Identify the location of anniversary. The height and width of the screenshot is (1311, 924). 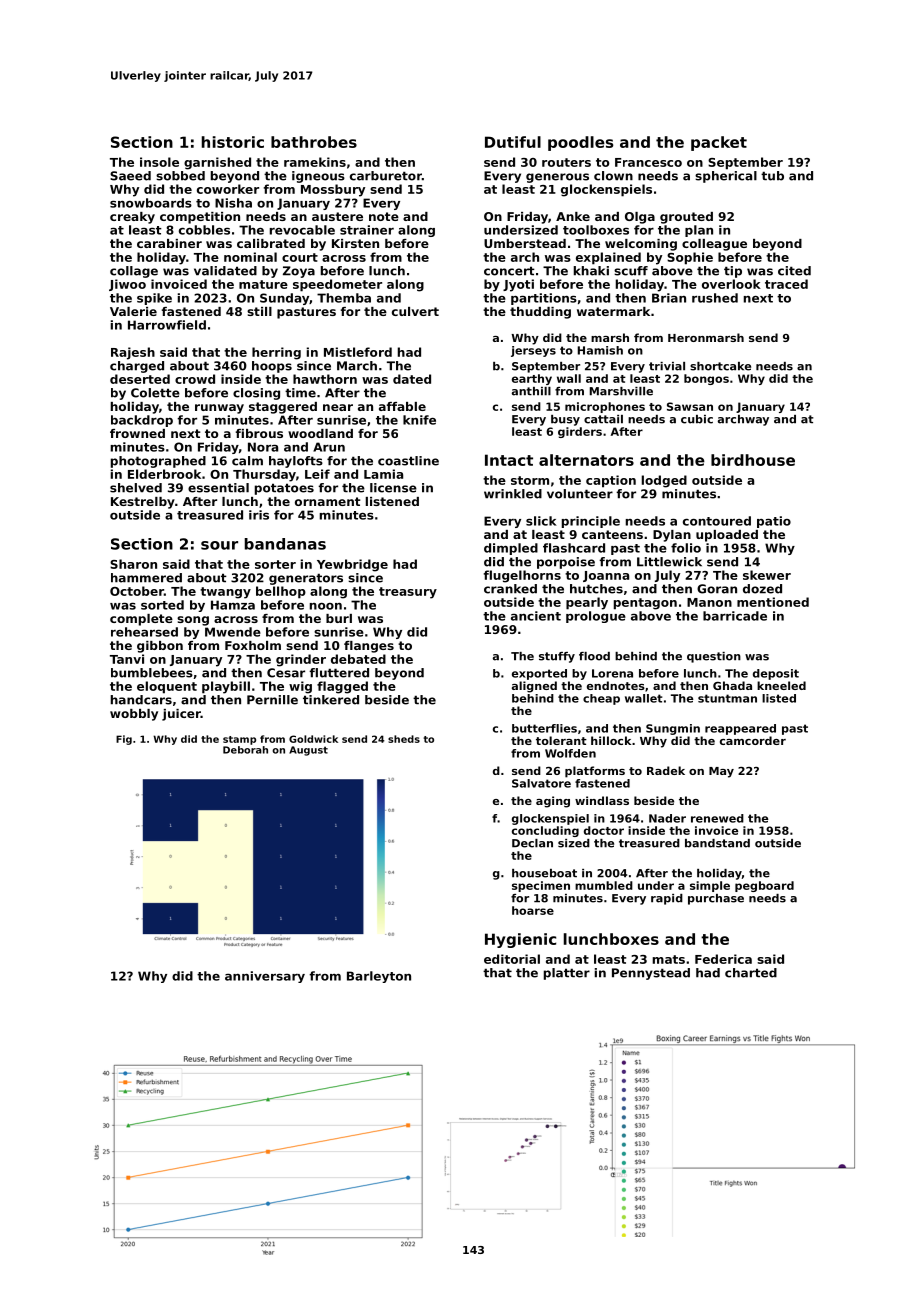
(265, 977).
